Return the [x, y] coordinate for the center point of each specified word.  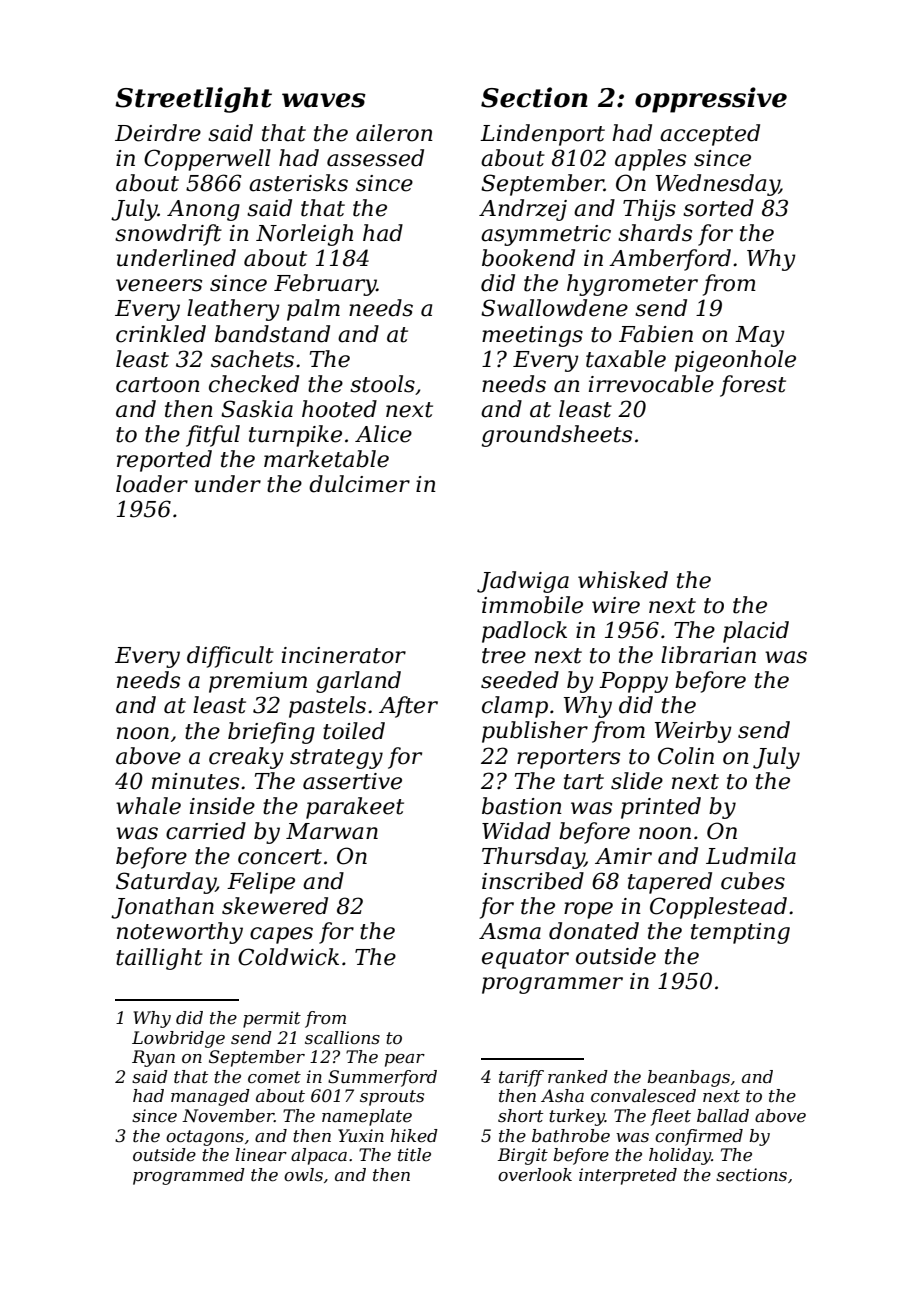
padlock [524, 632]
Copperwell [207, 160]
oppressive [711, 100]
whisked [623, 580]
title [414, 1155]
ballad [723, 1116]
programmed [189, 1176]
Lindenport [542, 135]
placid [756, 632]
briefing [271, 733]
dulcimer [359, 484]
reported [164, 461]
